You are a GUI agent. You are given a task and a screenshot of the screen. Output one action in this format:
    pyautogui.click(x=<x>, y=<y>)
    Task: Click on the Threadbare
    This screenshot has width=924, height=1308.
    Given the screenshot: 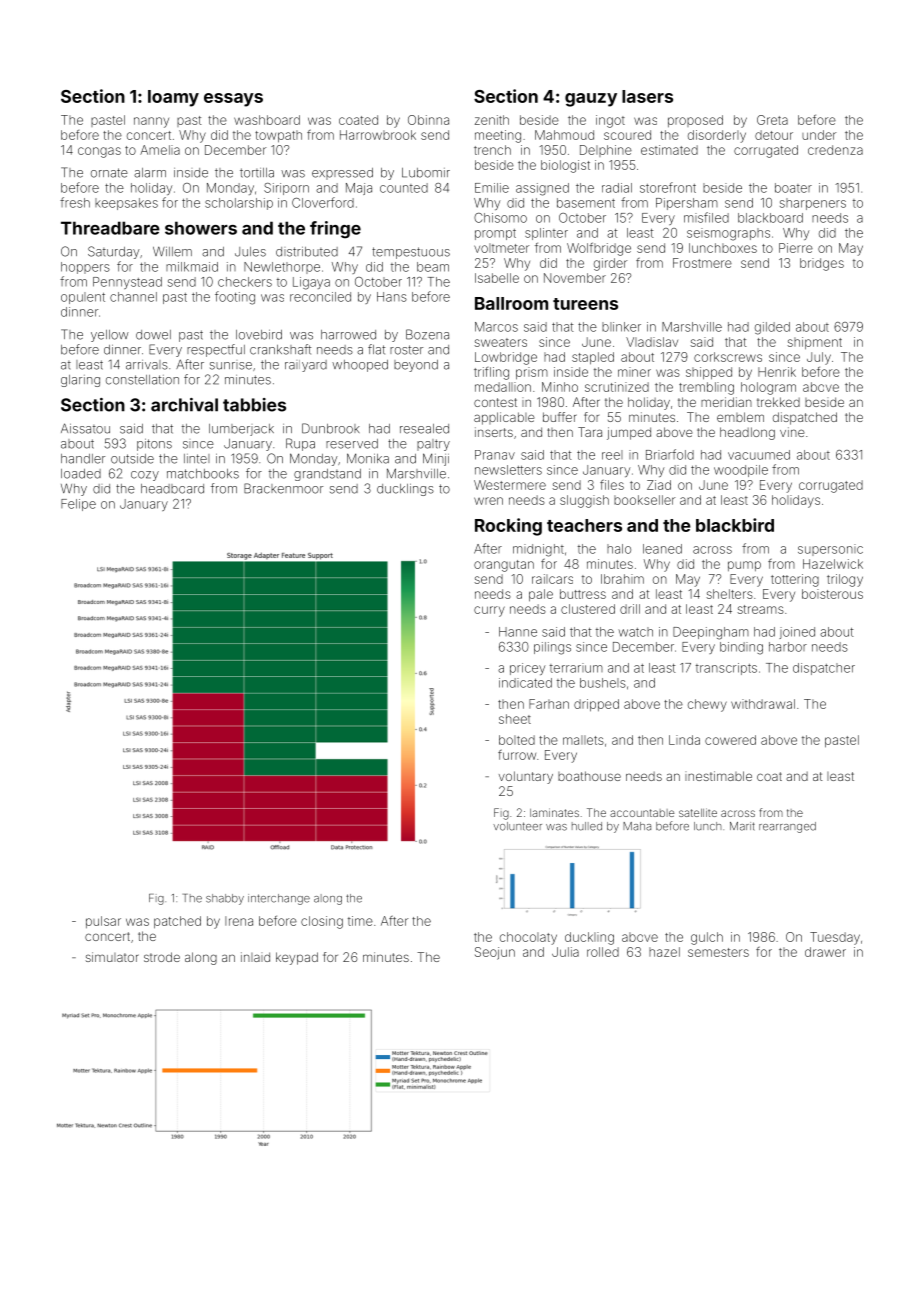 What is the action you would take?
    pyautogui.click(x=110, y=228)
